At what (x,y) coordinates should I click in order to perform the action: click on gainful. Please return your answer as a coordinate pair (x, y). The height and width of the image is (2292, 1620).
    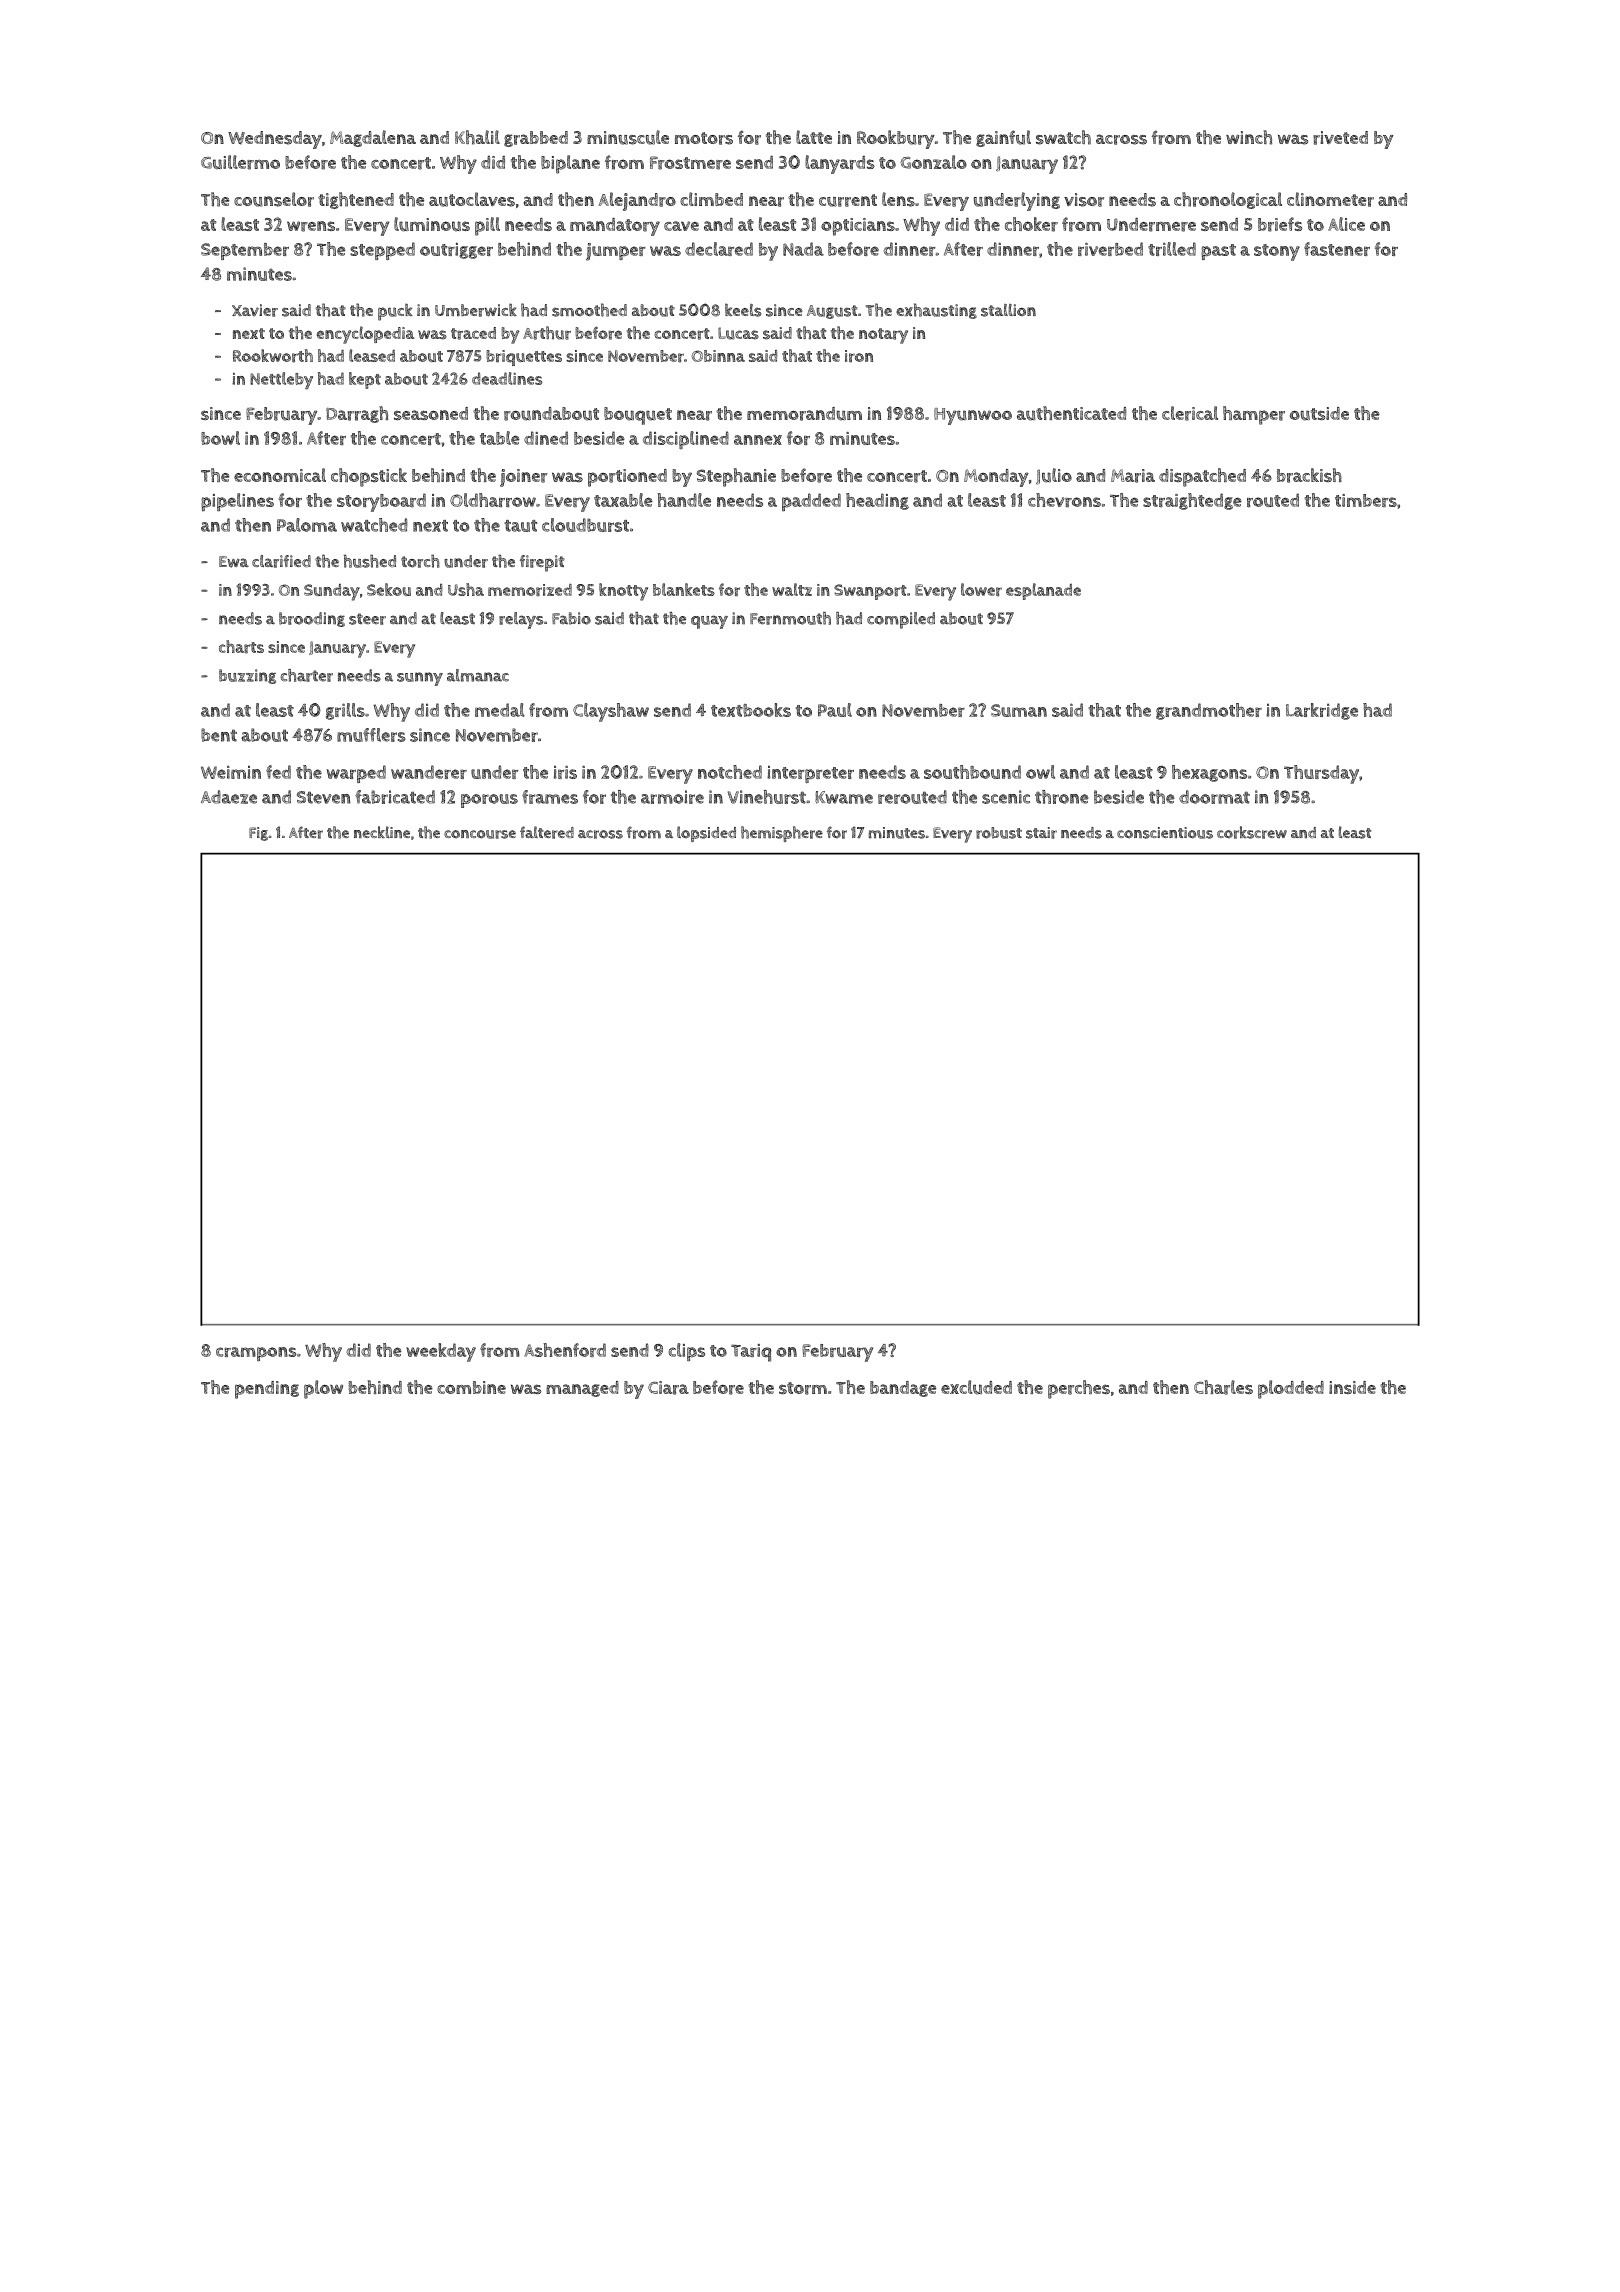
    Looking at the image, I should click on (1003, 138).
